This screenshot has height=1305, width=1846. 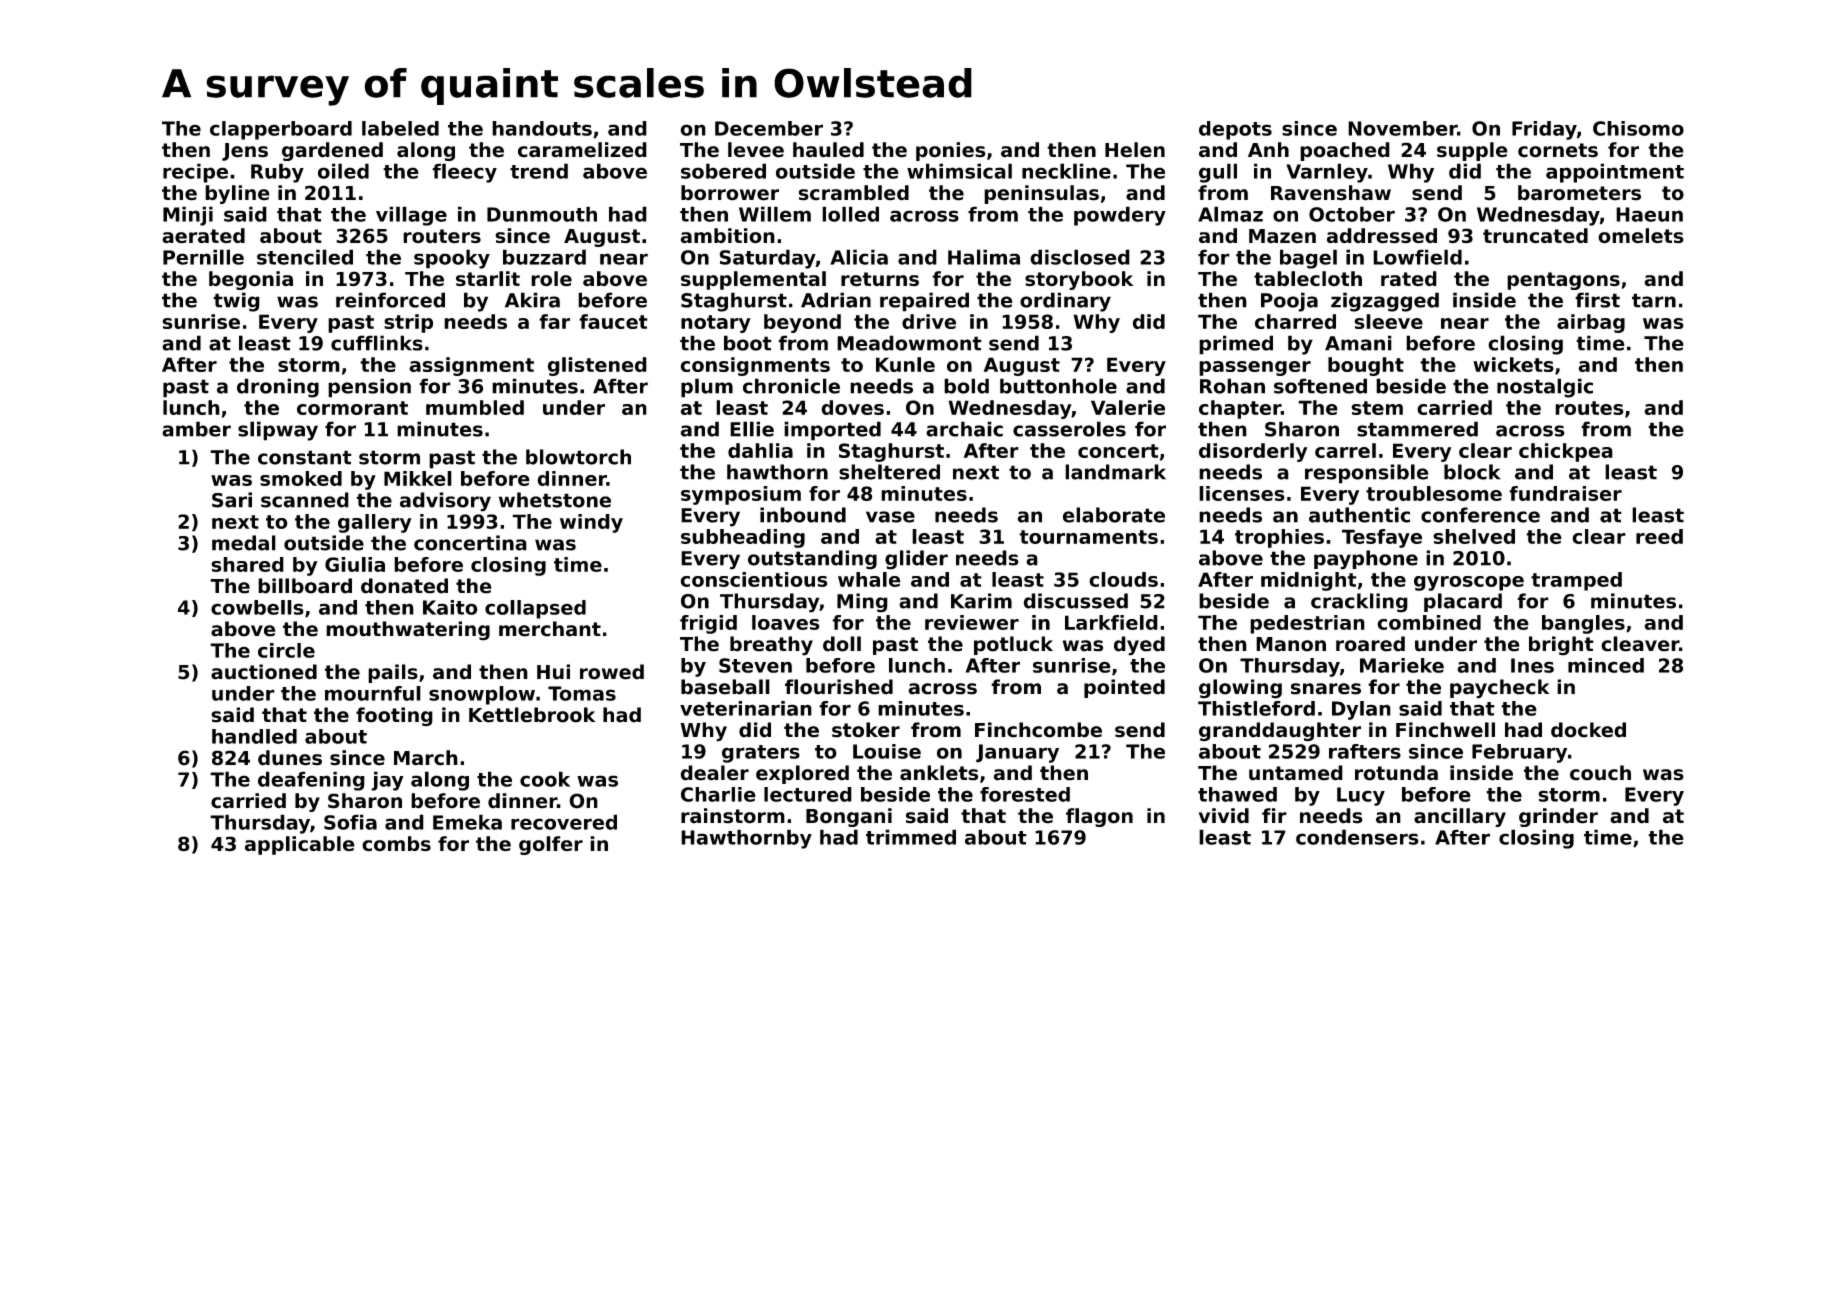 What do you see at coordinates (890, 517) in the screenshot?
I see `vase` at bounding box center [890, 517].
